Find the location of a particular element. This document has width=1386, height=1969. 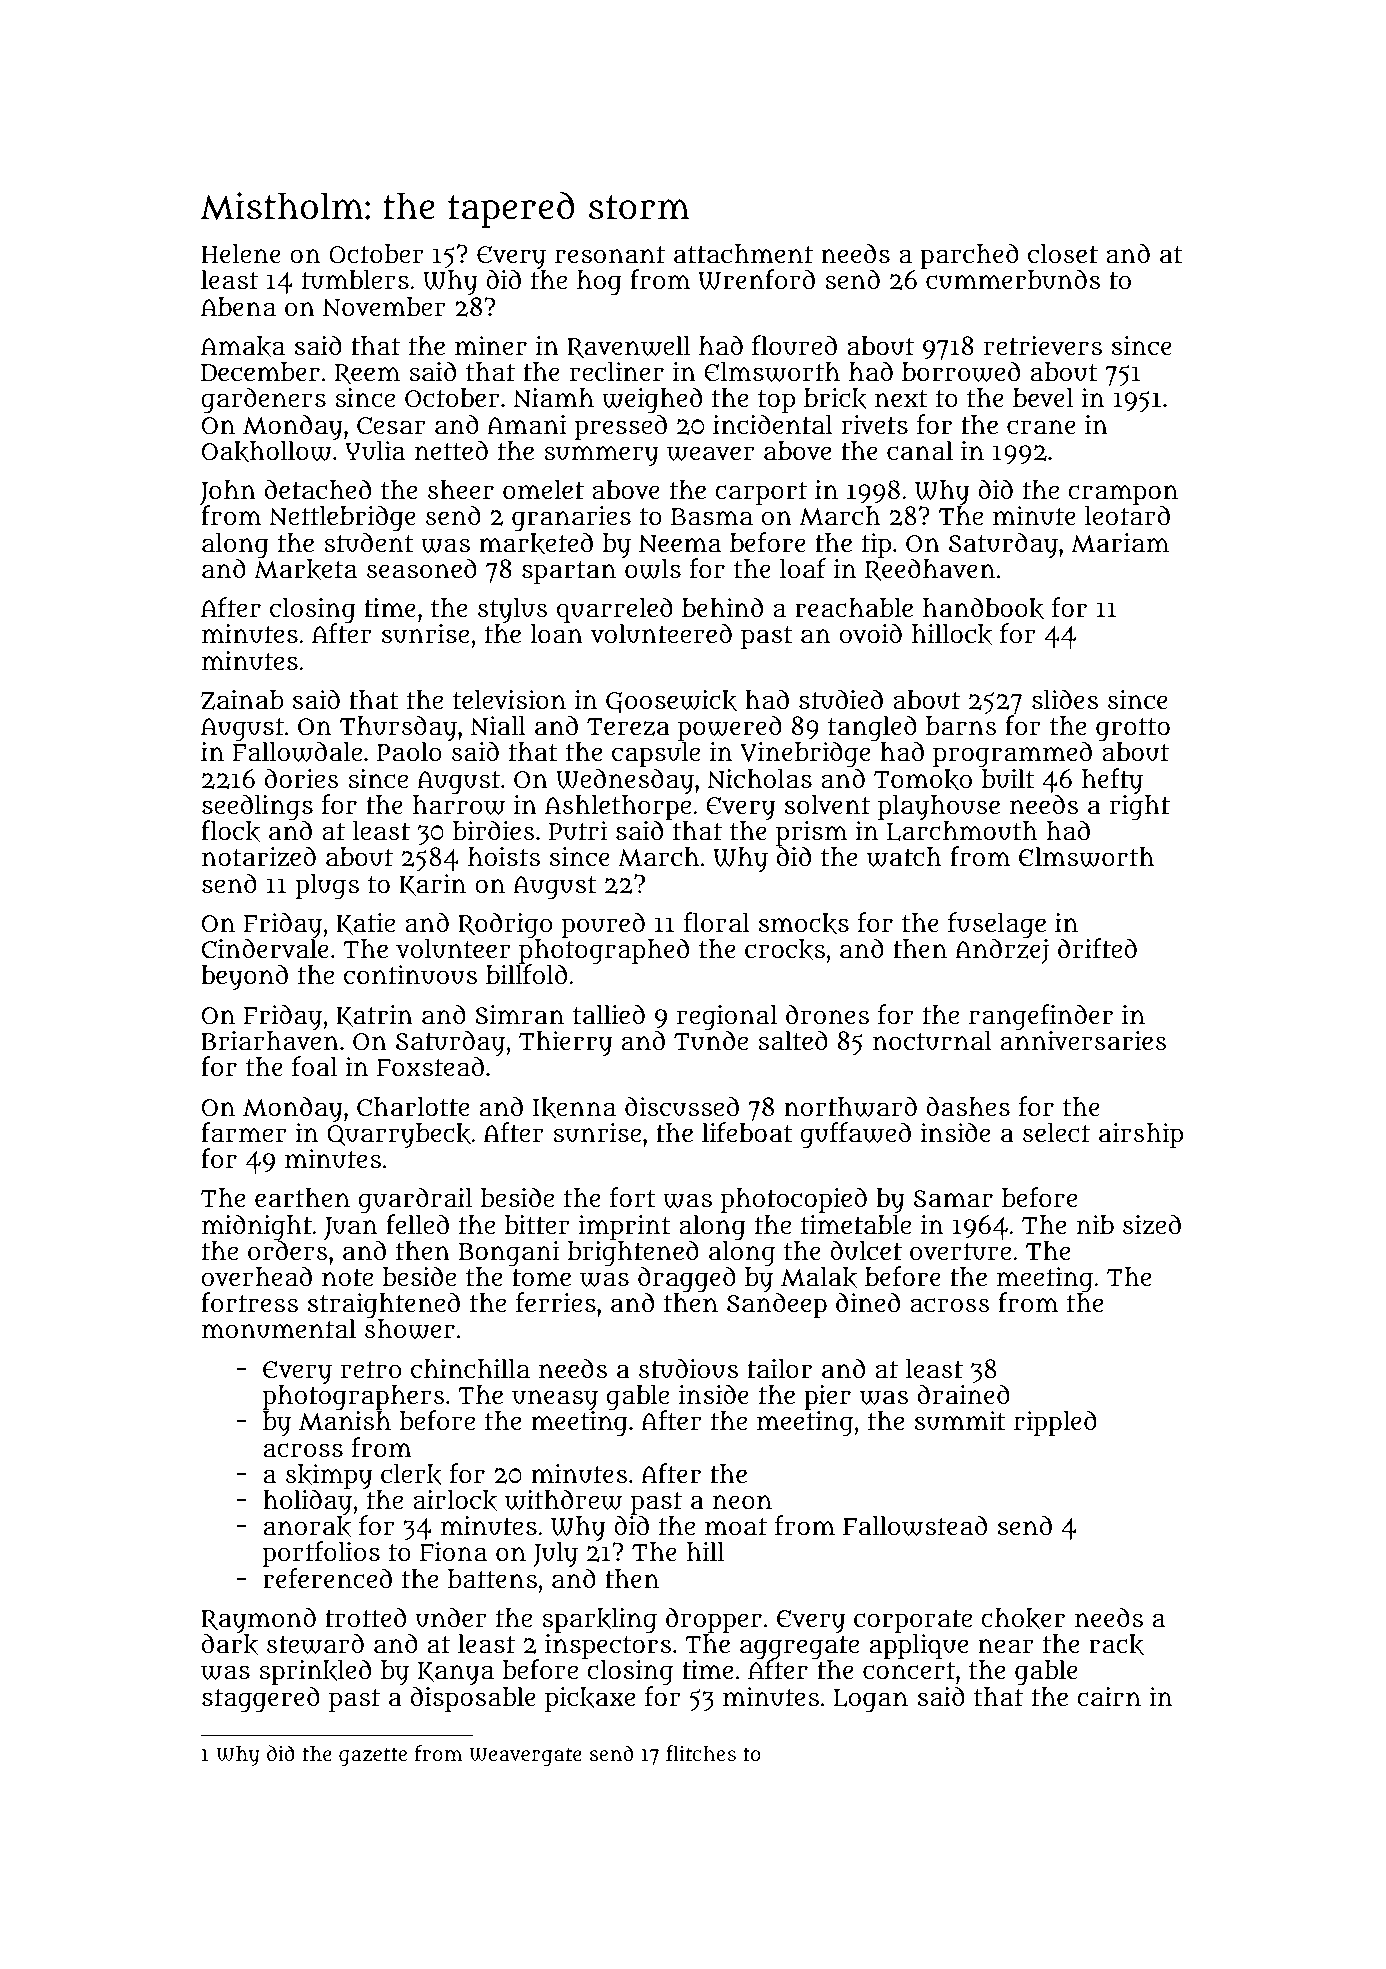

airship is located at coordinates (1141, 1135).
